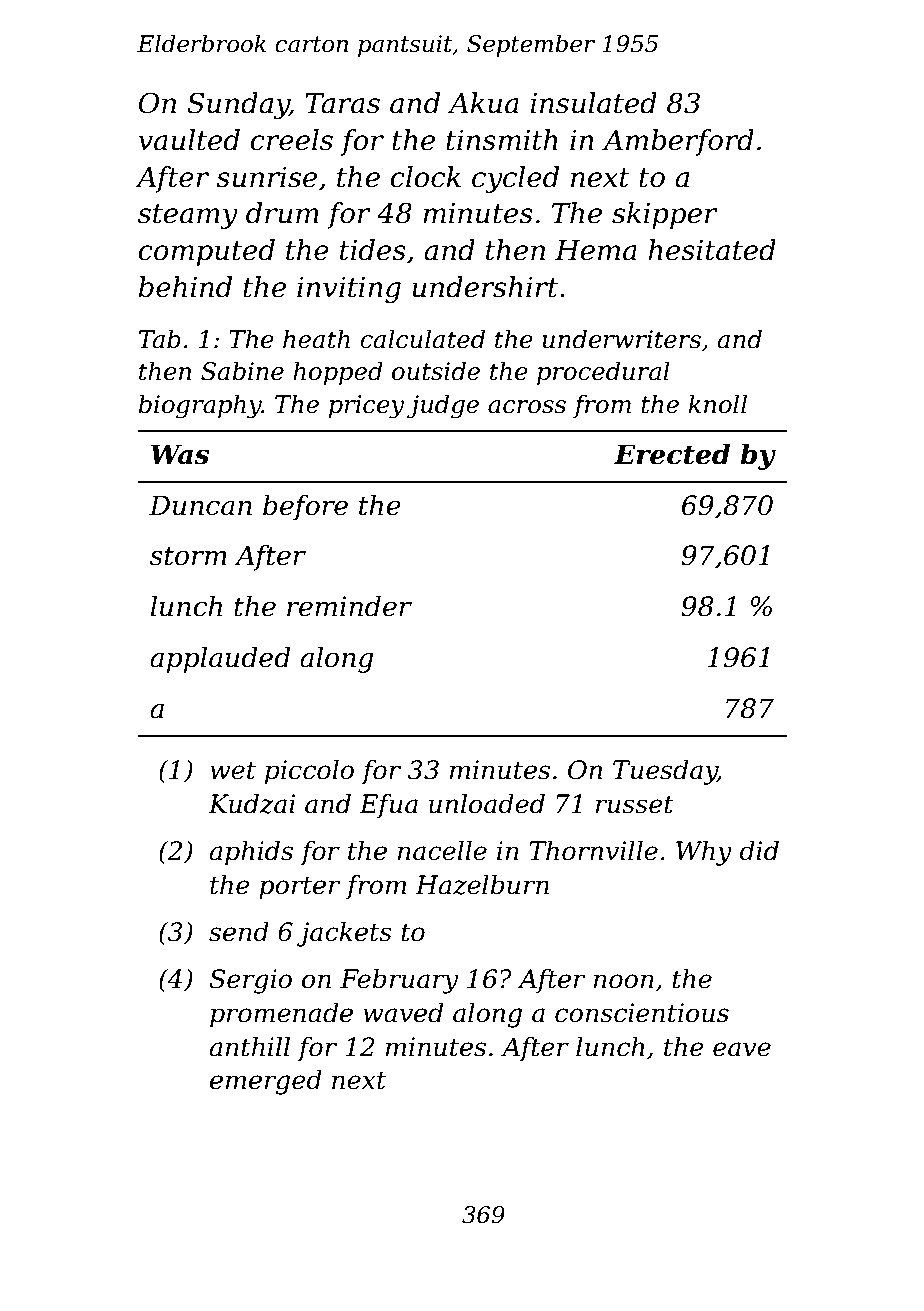  What do you see at coordinates (266, 1082) in the screenshot?
I see `emerged` at bounding box center [266, 1082].
